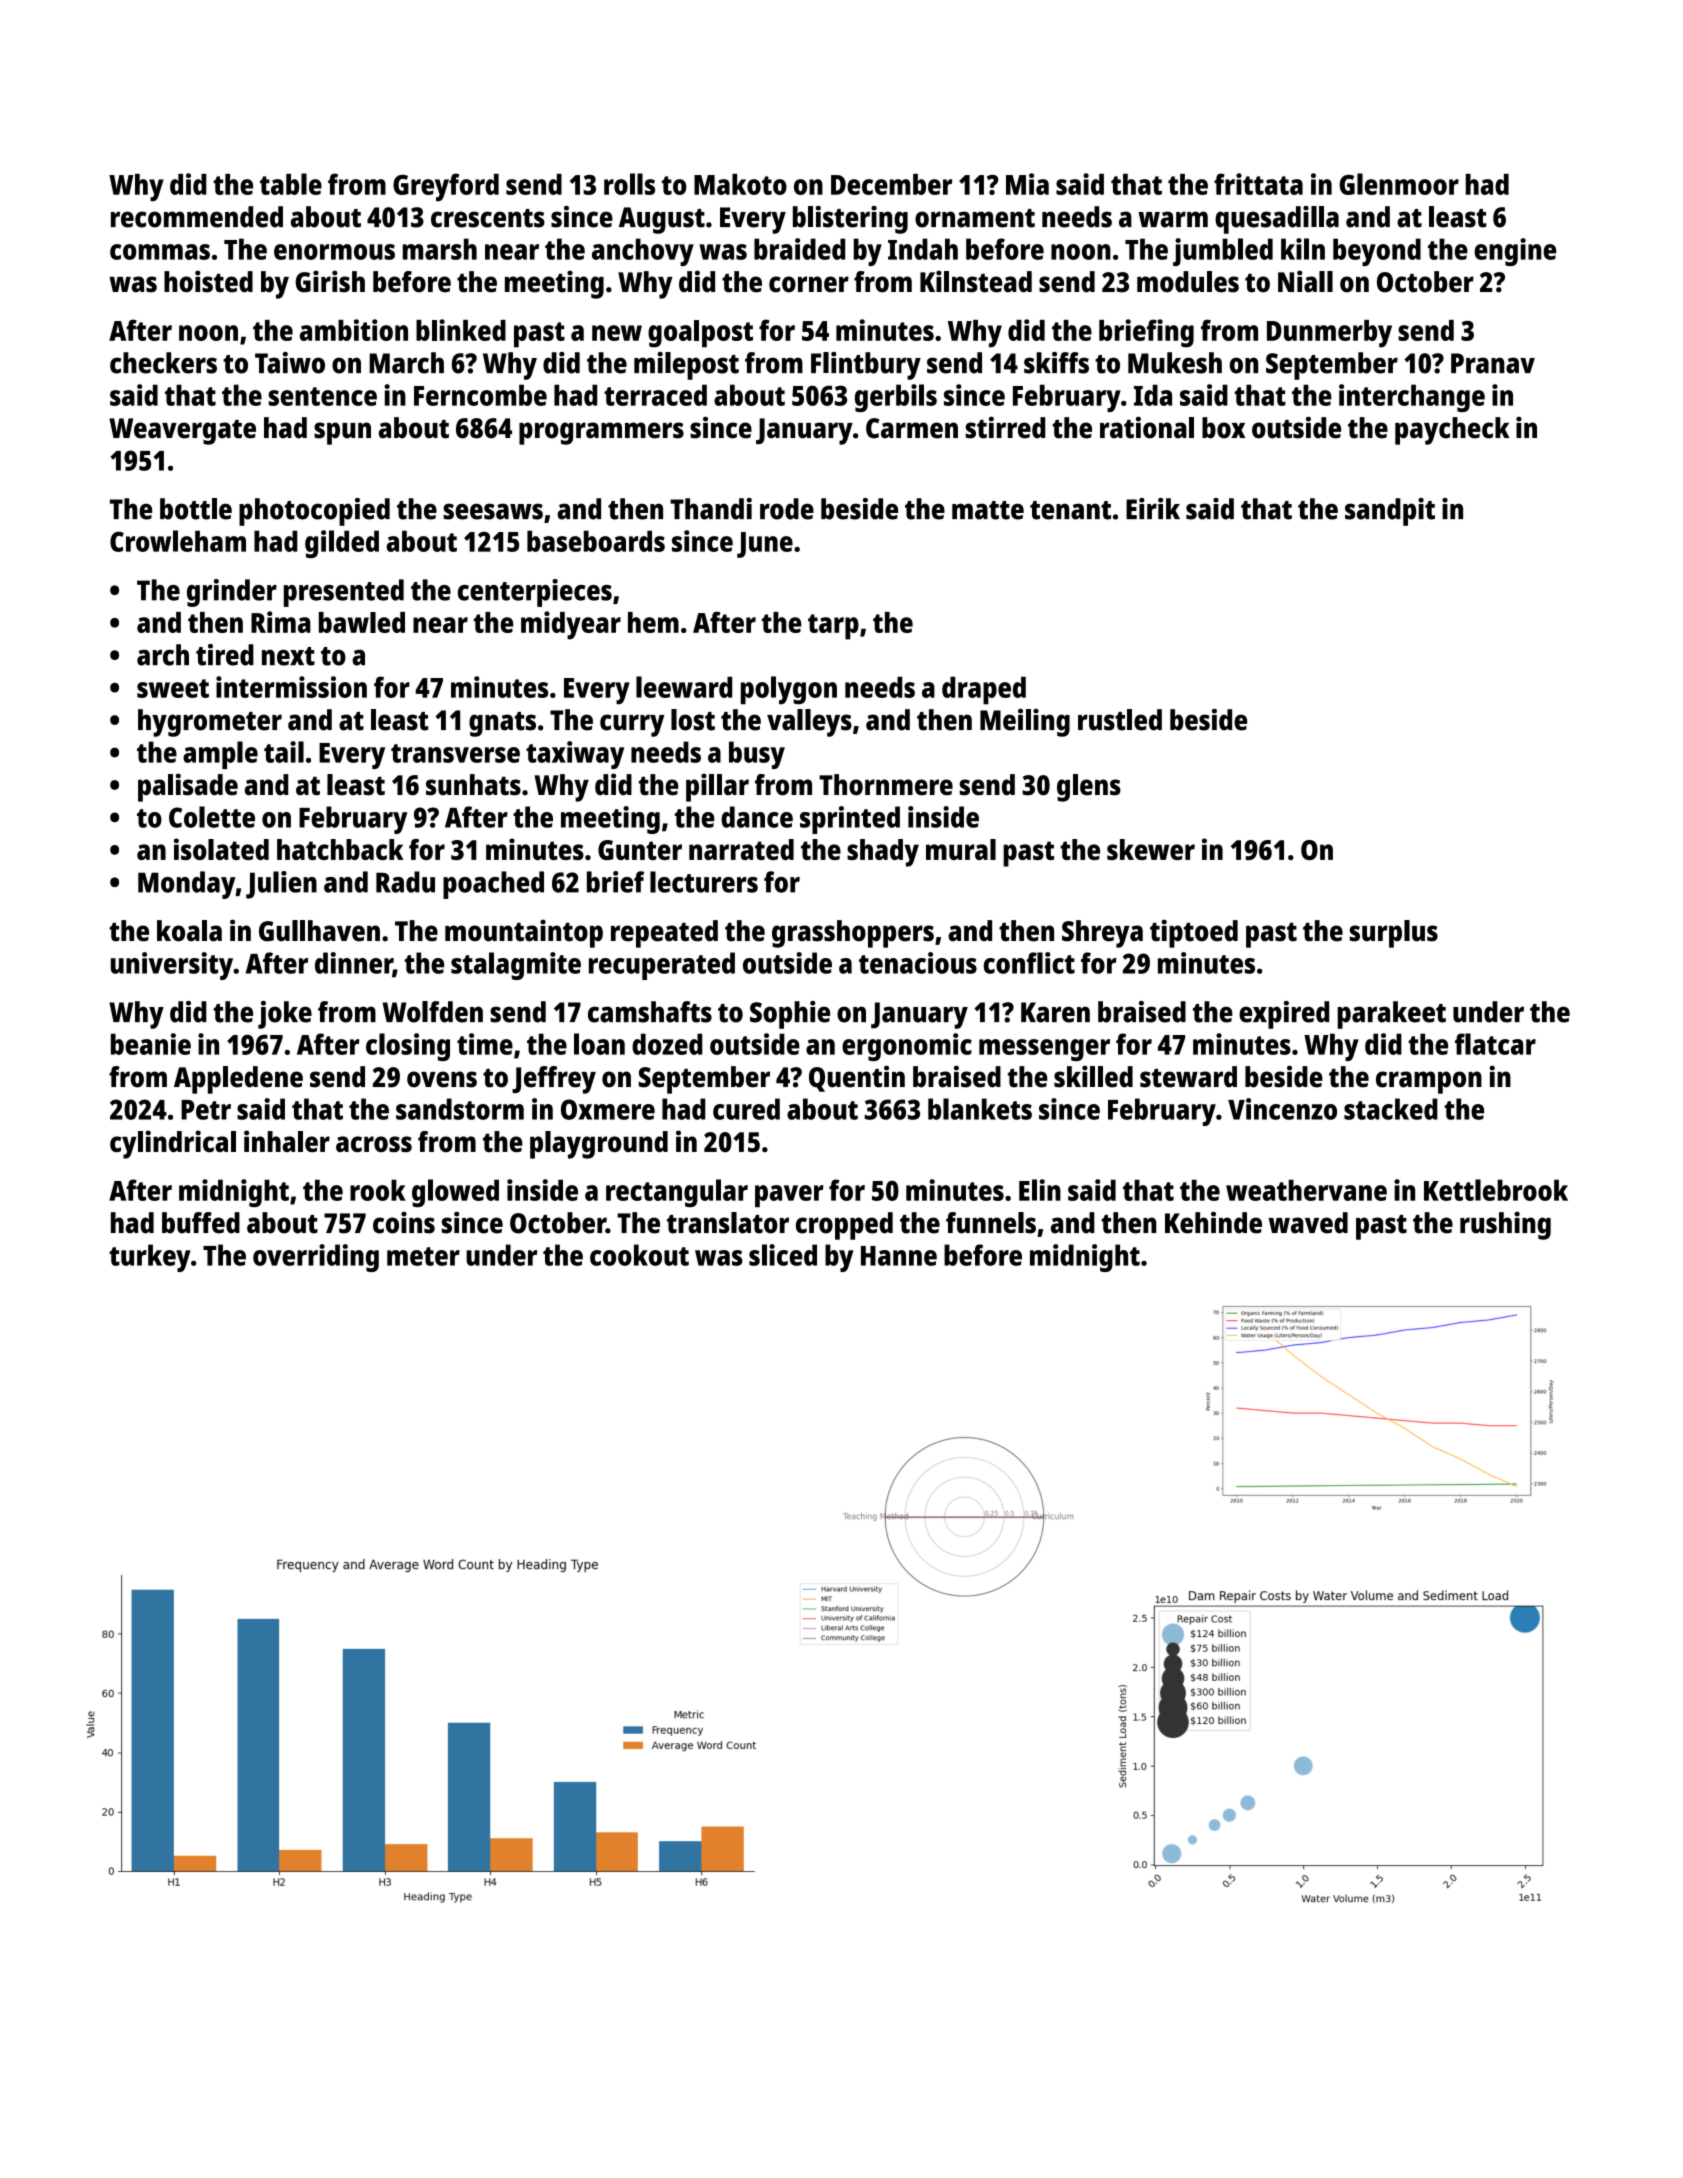  Describe the element at coordinates (284, 752) in the screenshot. I see `tail` at that location.
